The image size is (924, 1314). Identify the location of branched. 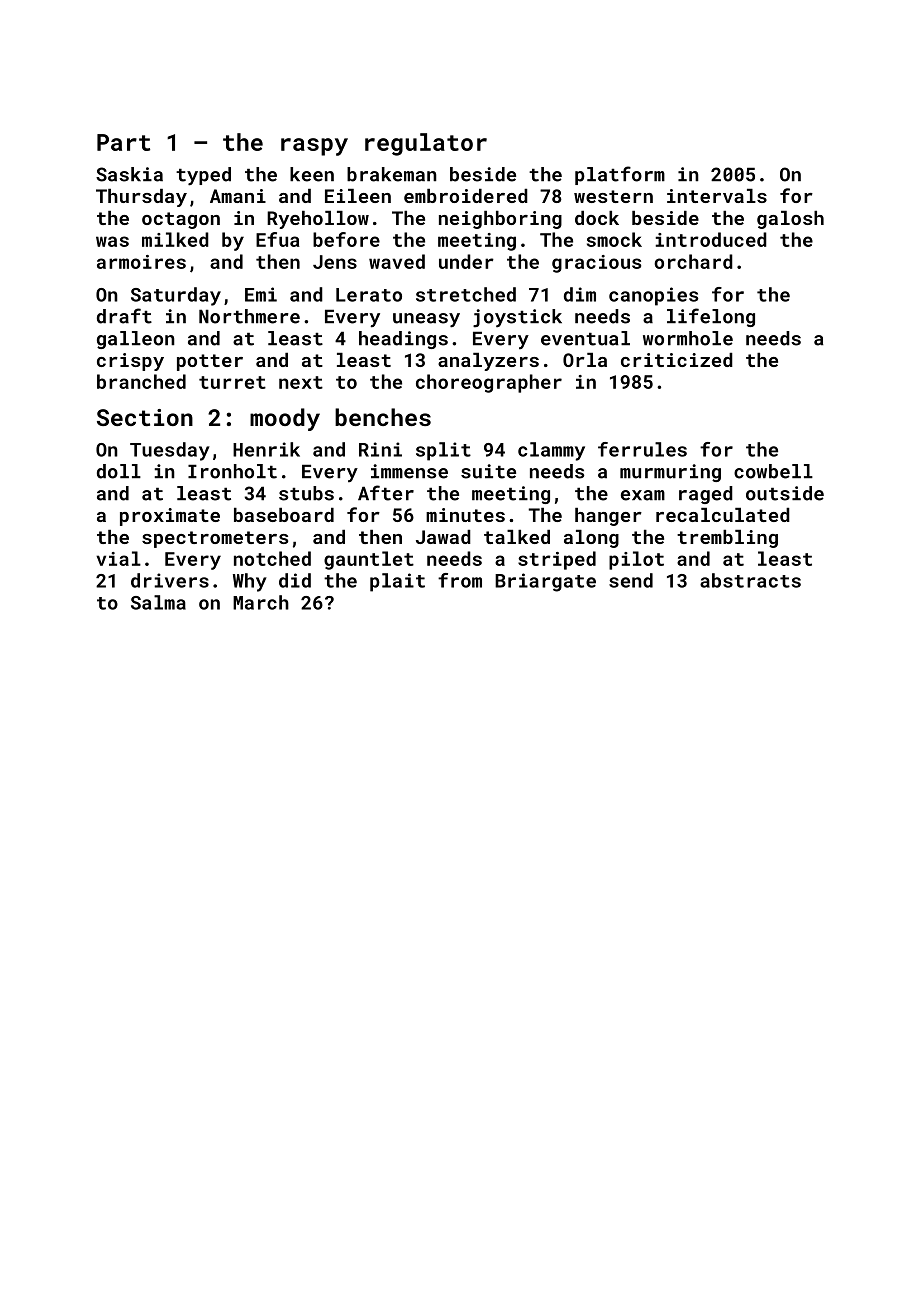
(141, 381).
